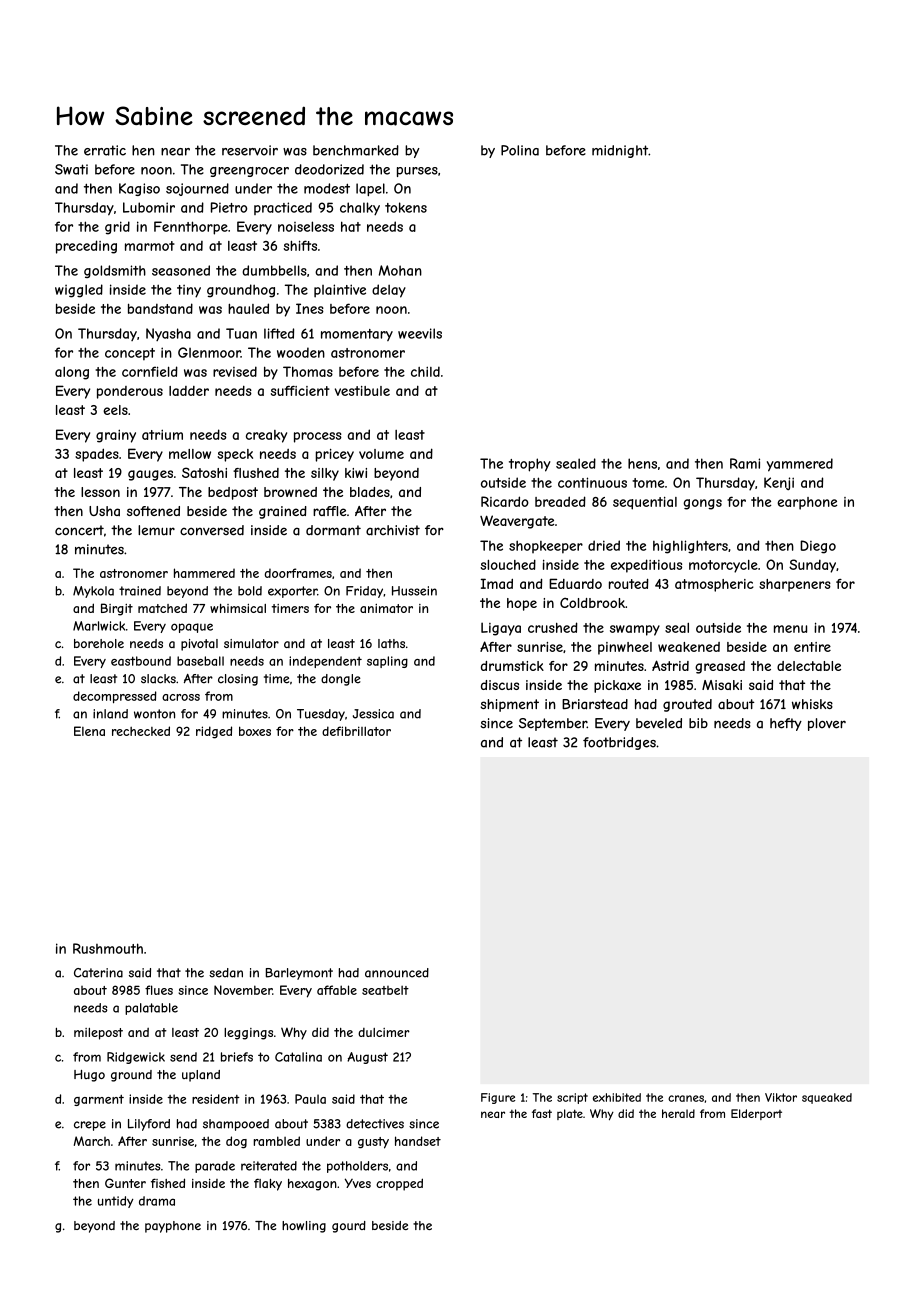 Image resolution: width=924 pixels, height=1308 pixels. Describe the element at coordinates (238, 608) in the screenshot. I see `whimsical` at that location.
